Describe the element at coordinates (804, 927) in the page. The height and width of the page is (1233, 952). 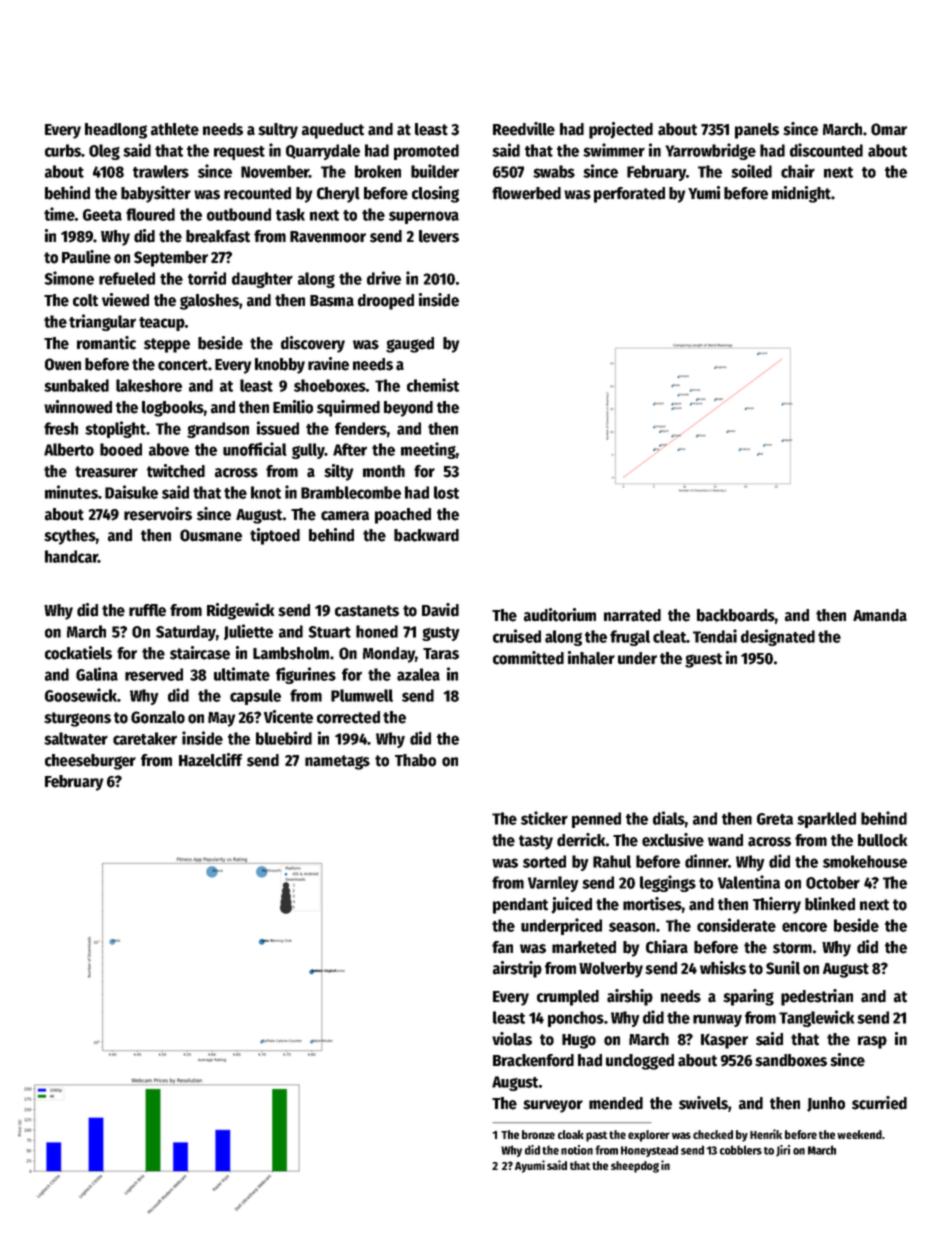
I see `encore` at that location.
